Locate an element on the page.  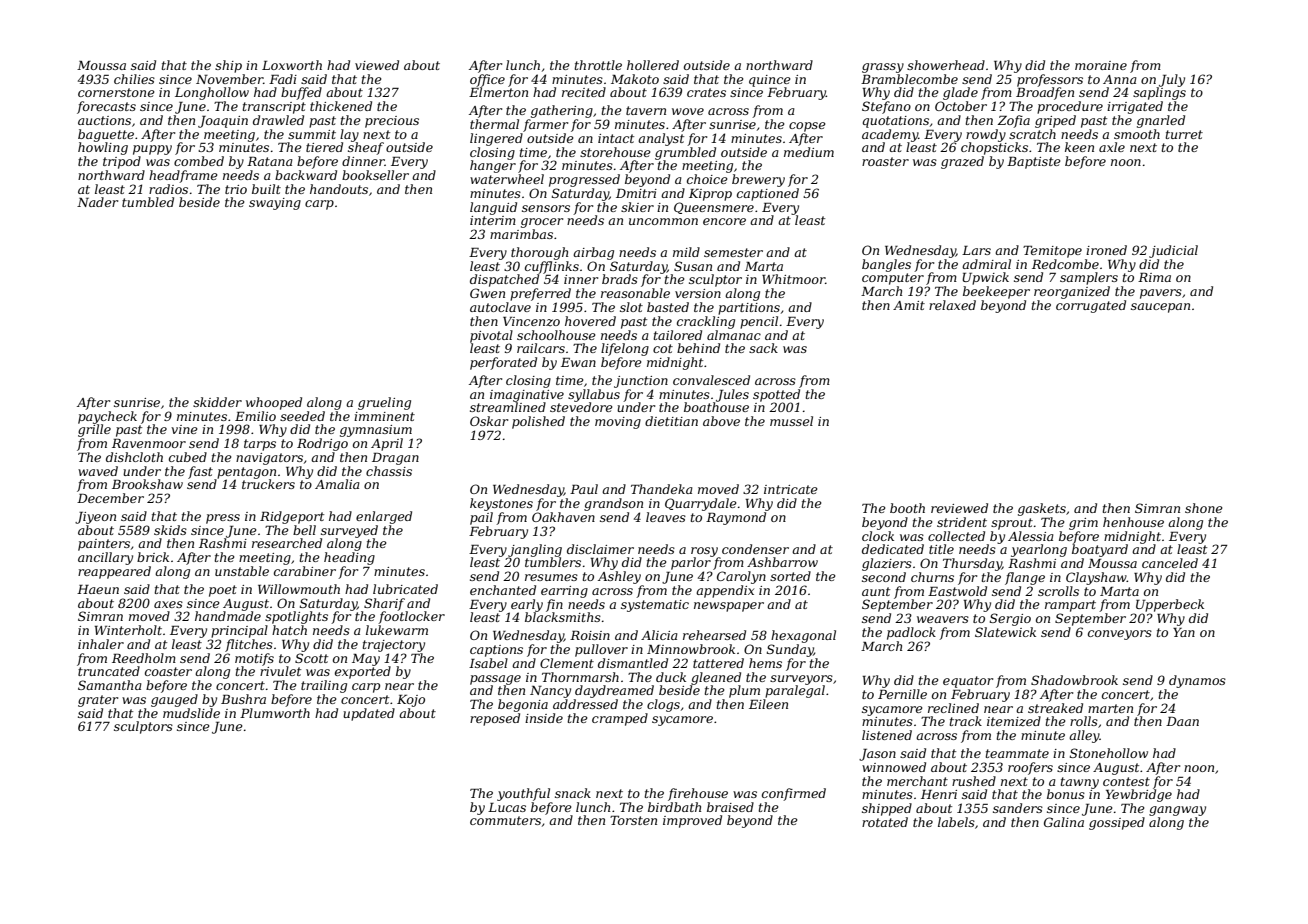
henhouse is located at coordinates (1133, 522).
